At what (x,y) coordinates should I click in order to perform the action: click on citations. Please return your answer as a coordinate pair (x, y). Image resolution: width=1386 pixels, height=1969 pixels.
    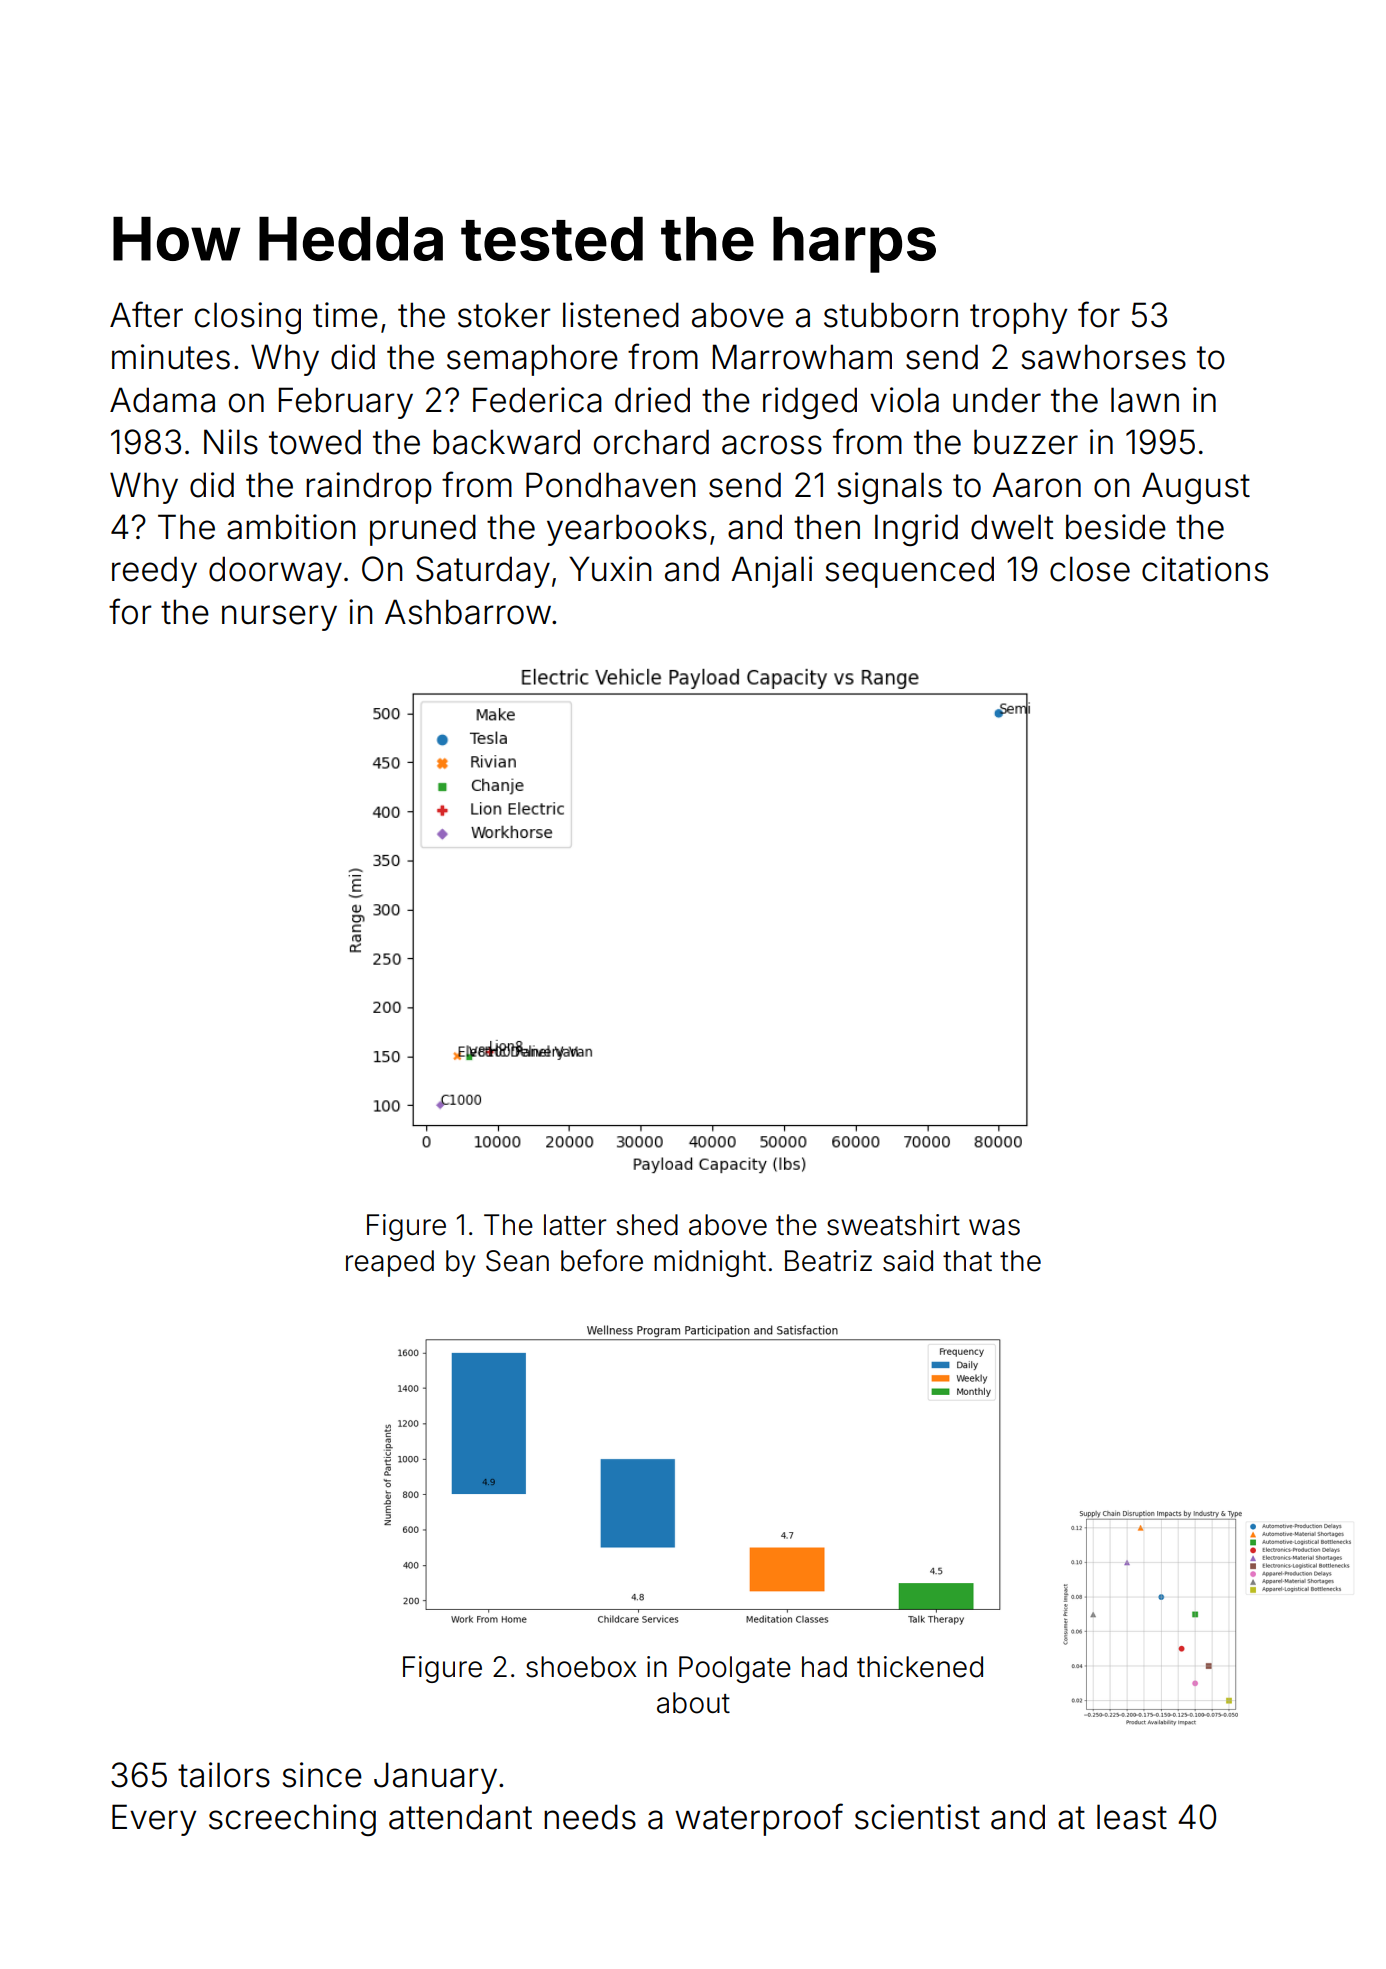
    Looking at the image, I should click on (1205, 569).
